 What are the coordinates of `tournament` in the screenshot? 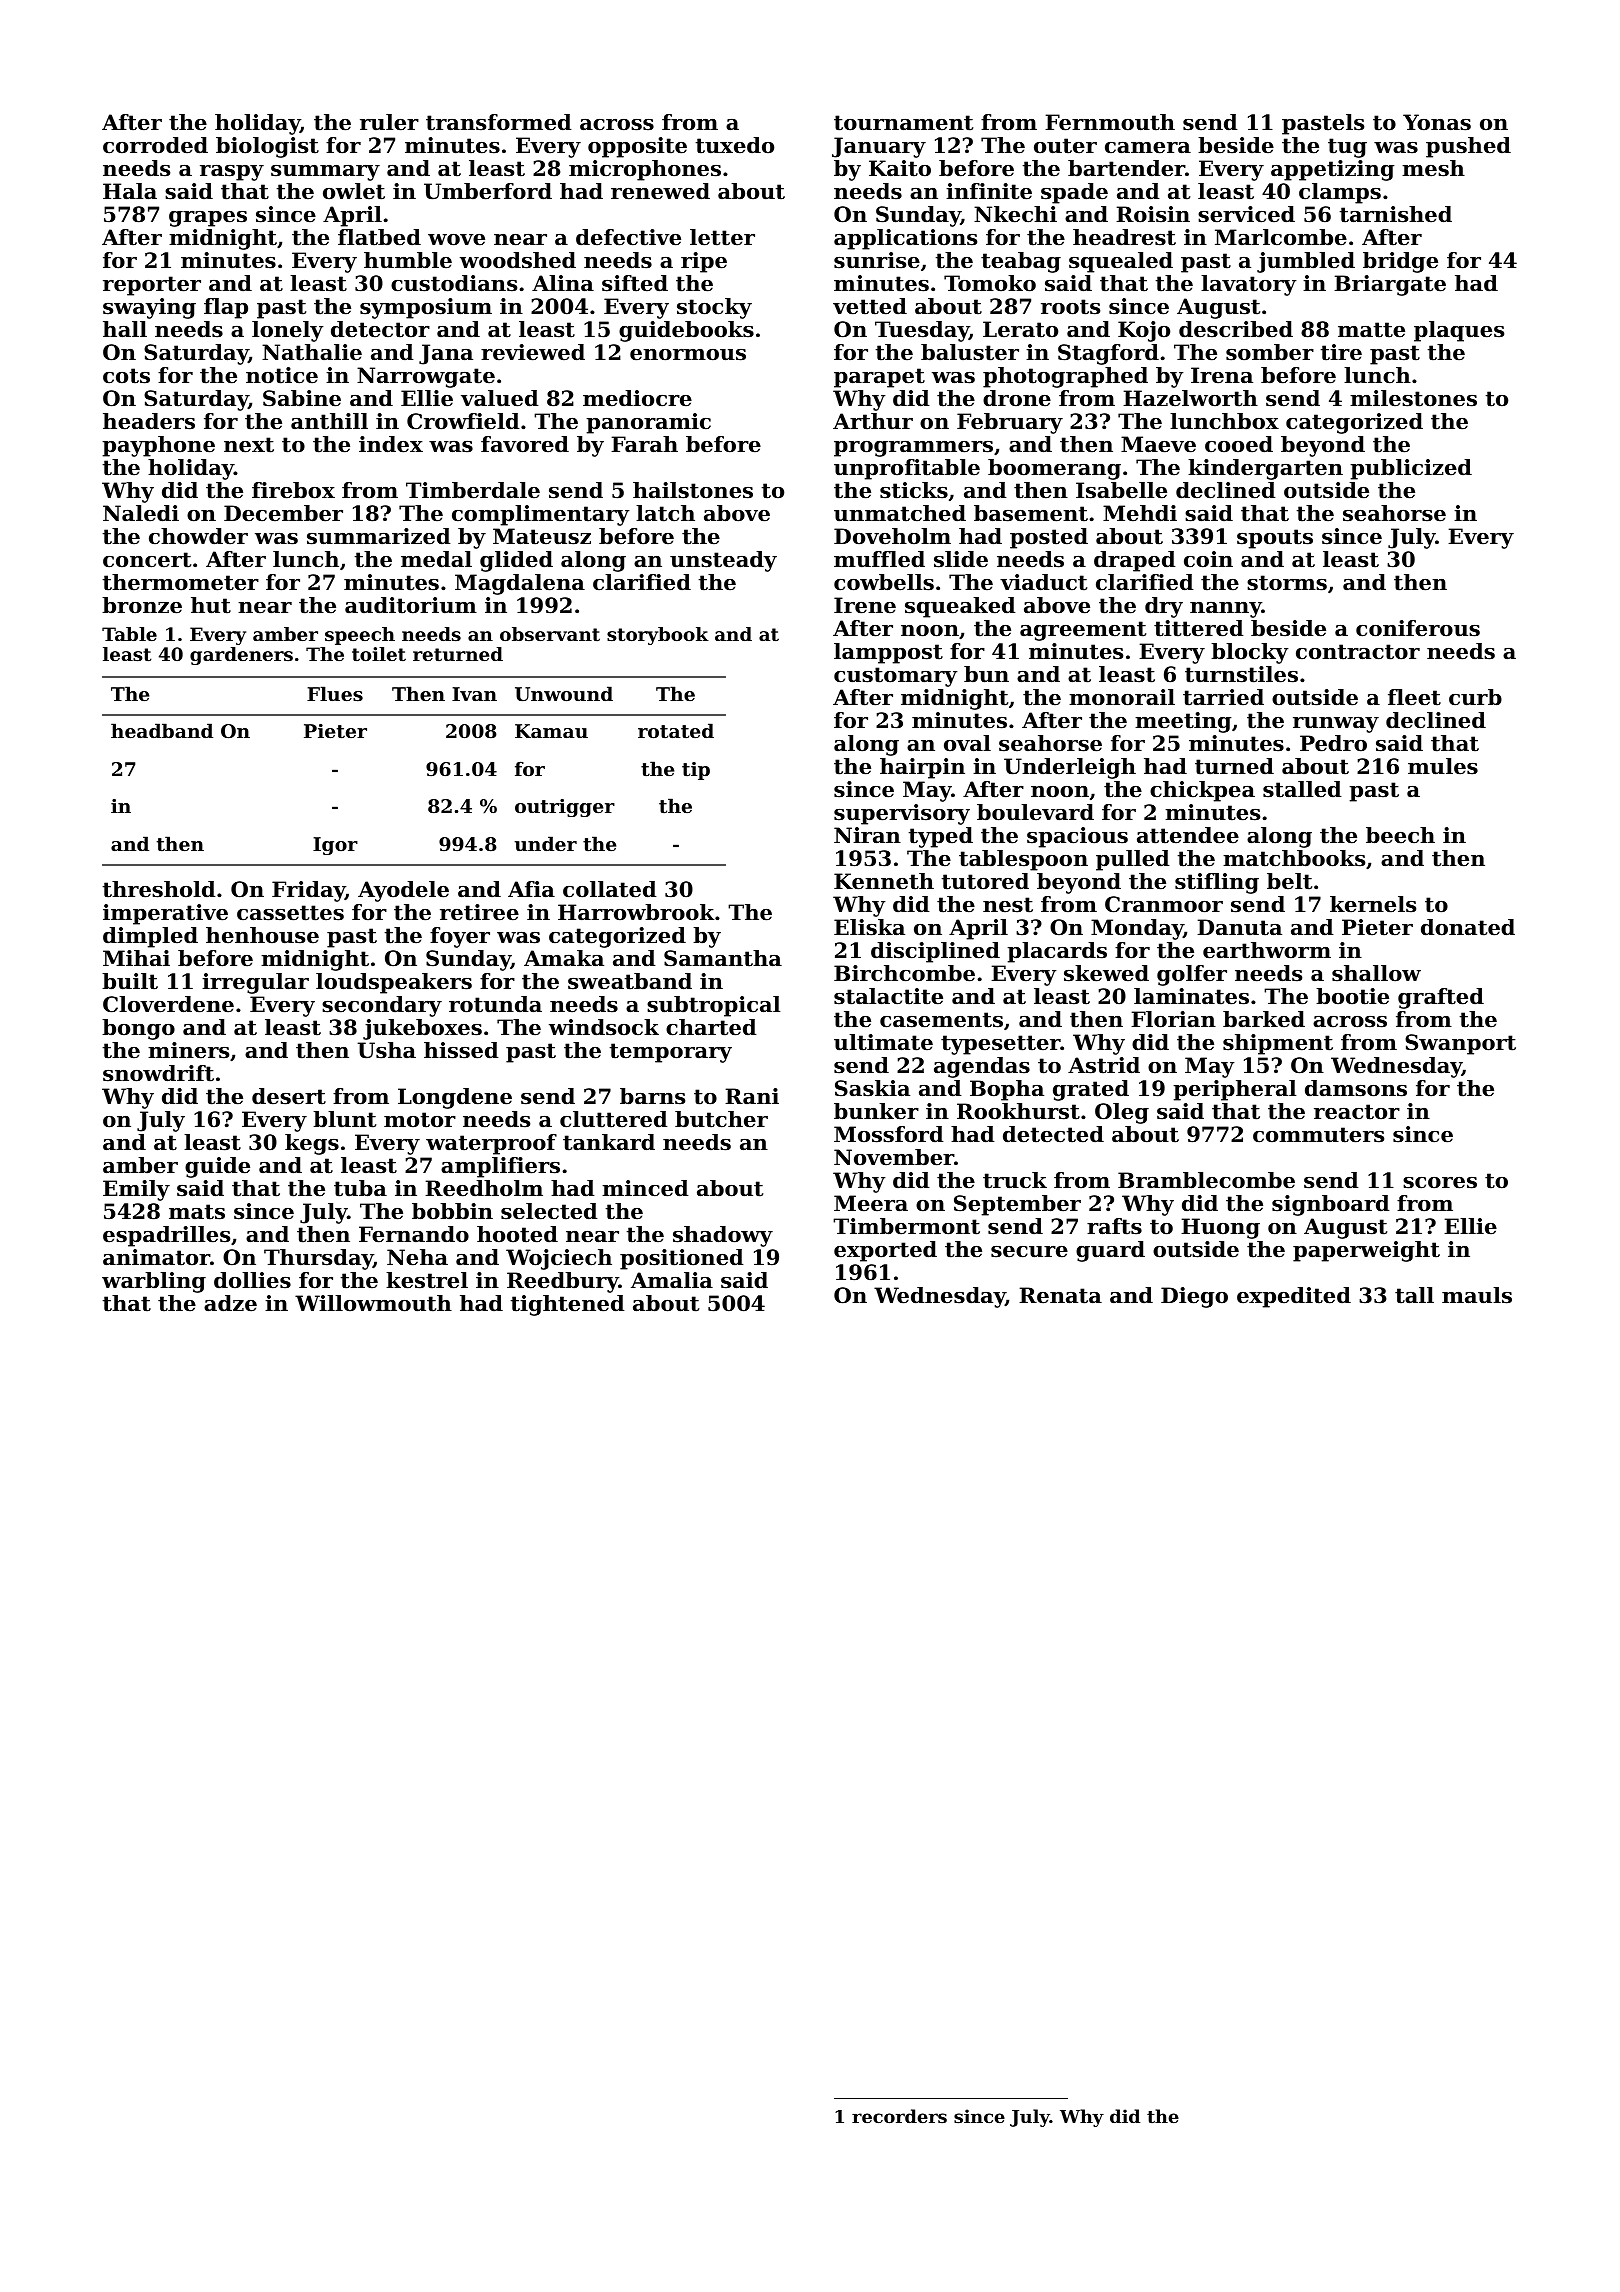 It's located at (903, 123).
